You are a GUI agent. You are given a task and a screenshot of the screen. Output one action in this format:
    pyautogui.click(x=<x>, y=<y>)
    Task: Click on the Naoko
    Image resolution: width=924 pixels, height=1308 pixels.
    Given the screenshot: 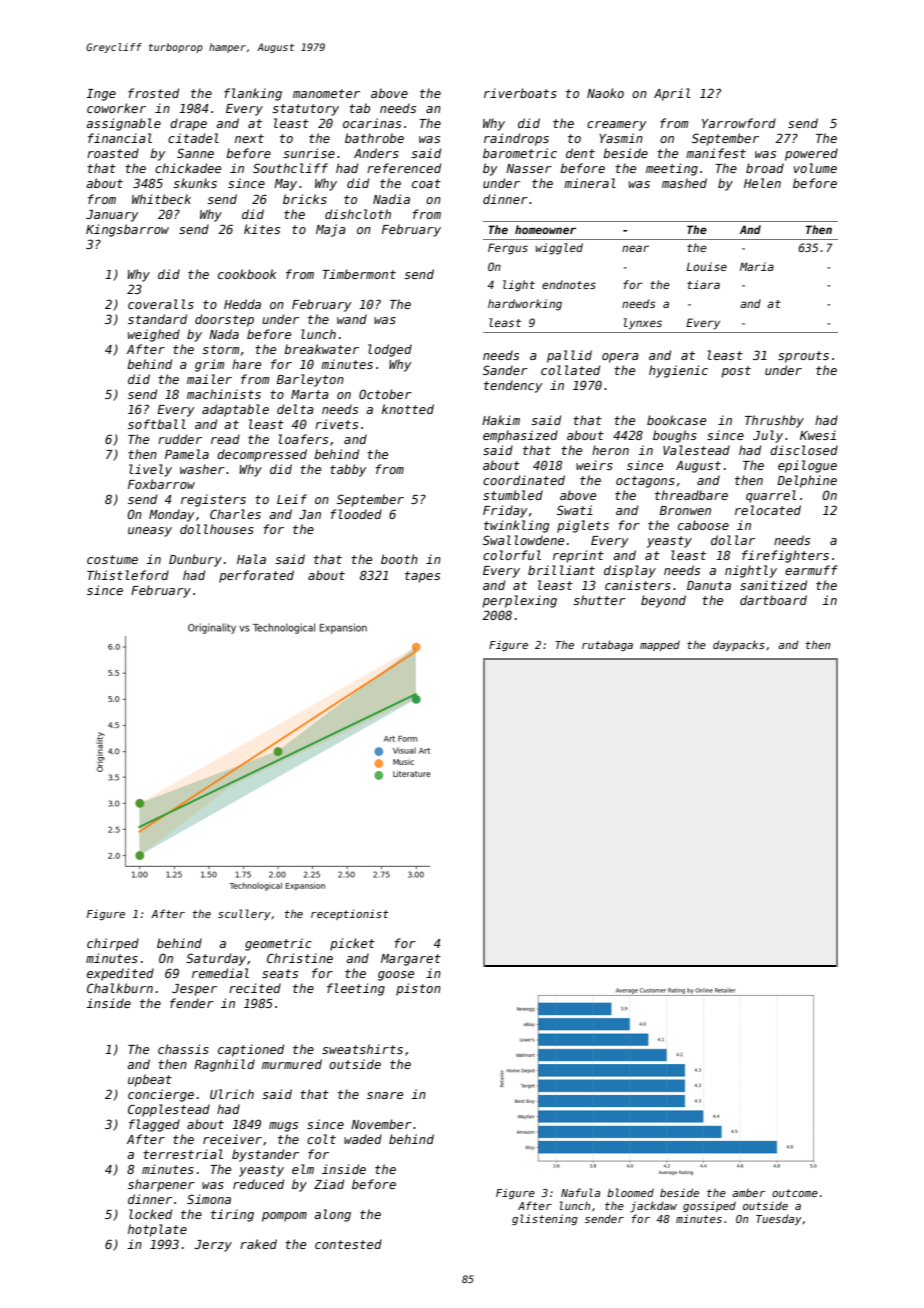 What is the action you would take?
    pyautogui.click(x=605, y=93)
